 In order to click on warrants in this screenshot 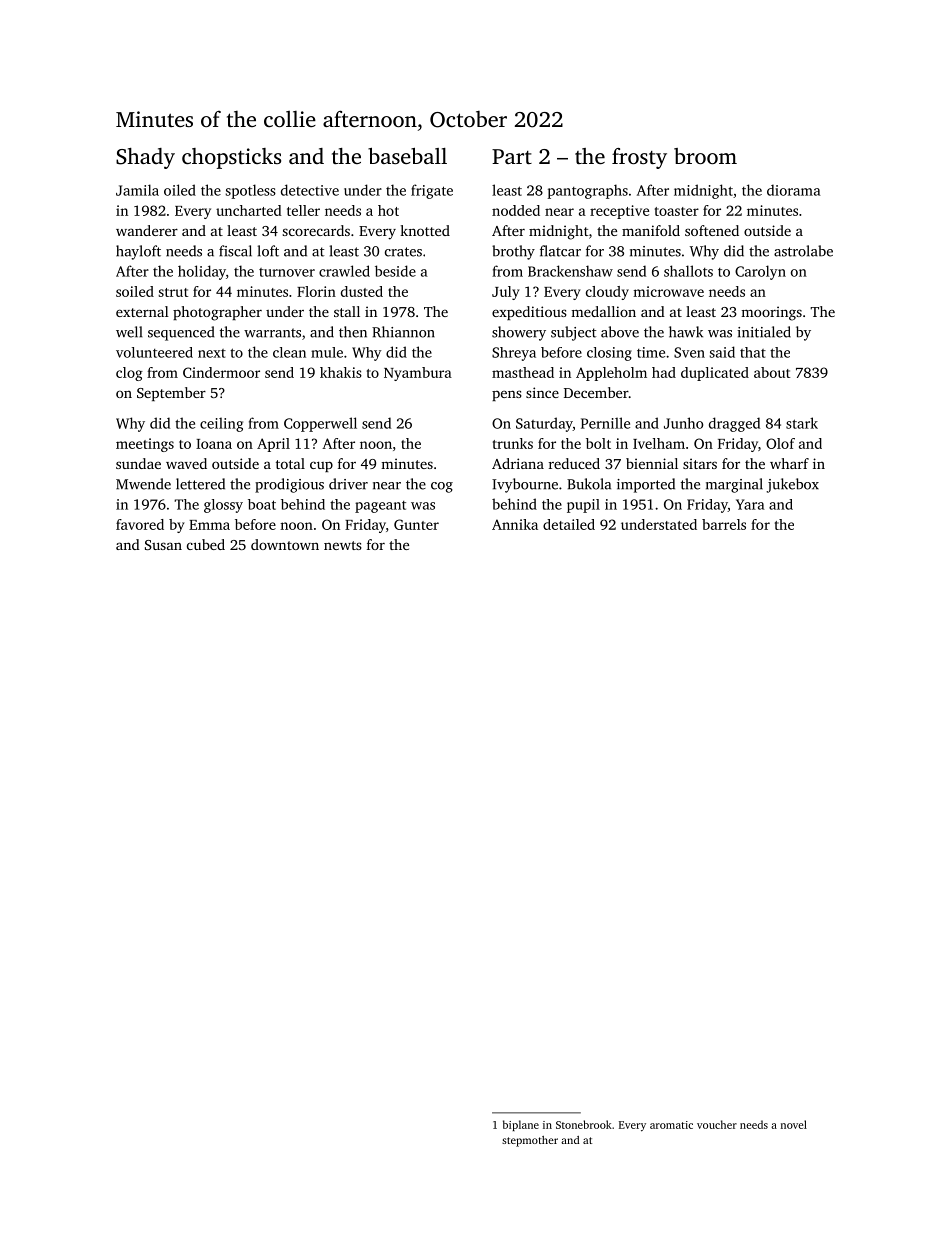, I will do `click(272, 333)`.
